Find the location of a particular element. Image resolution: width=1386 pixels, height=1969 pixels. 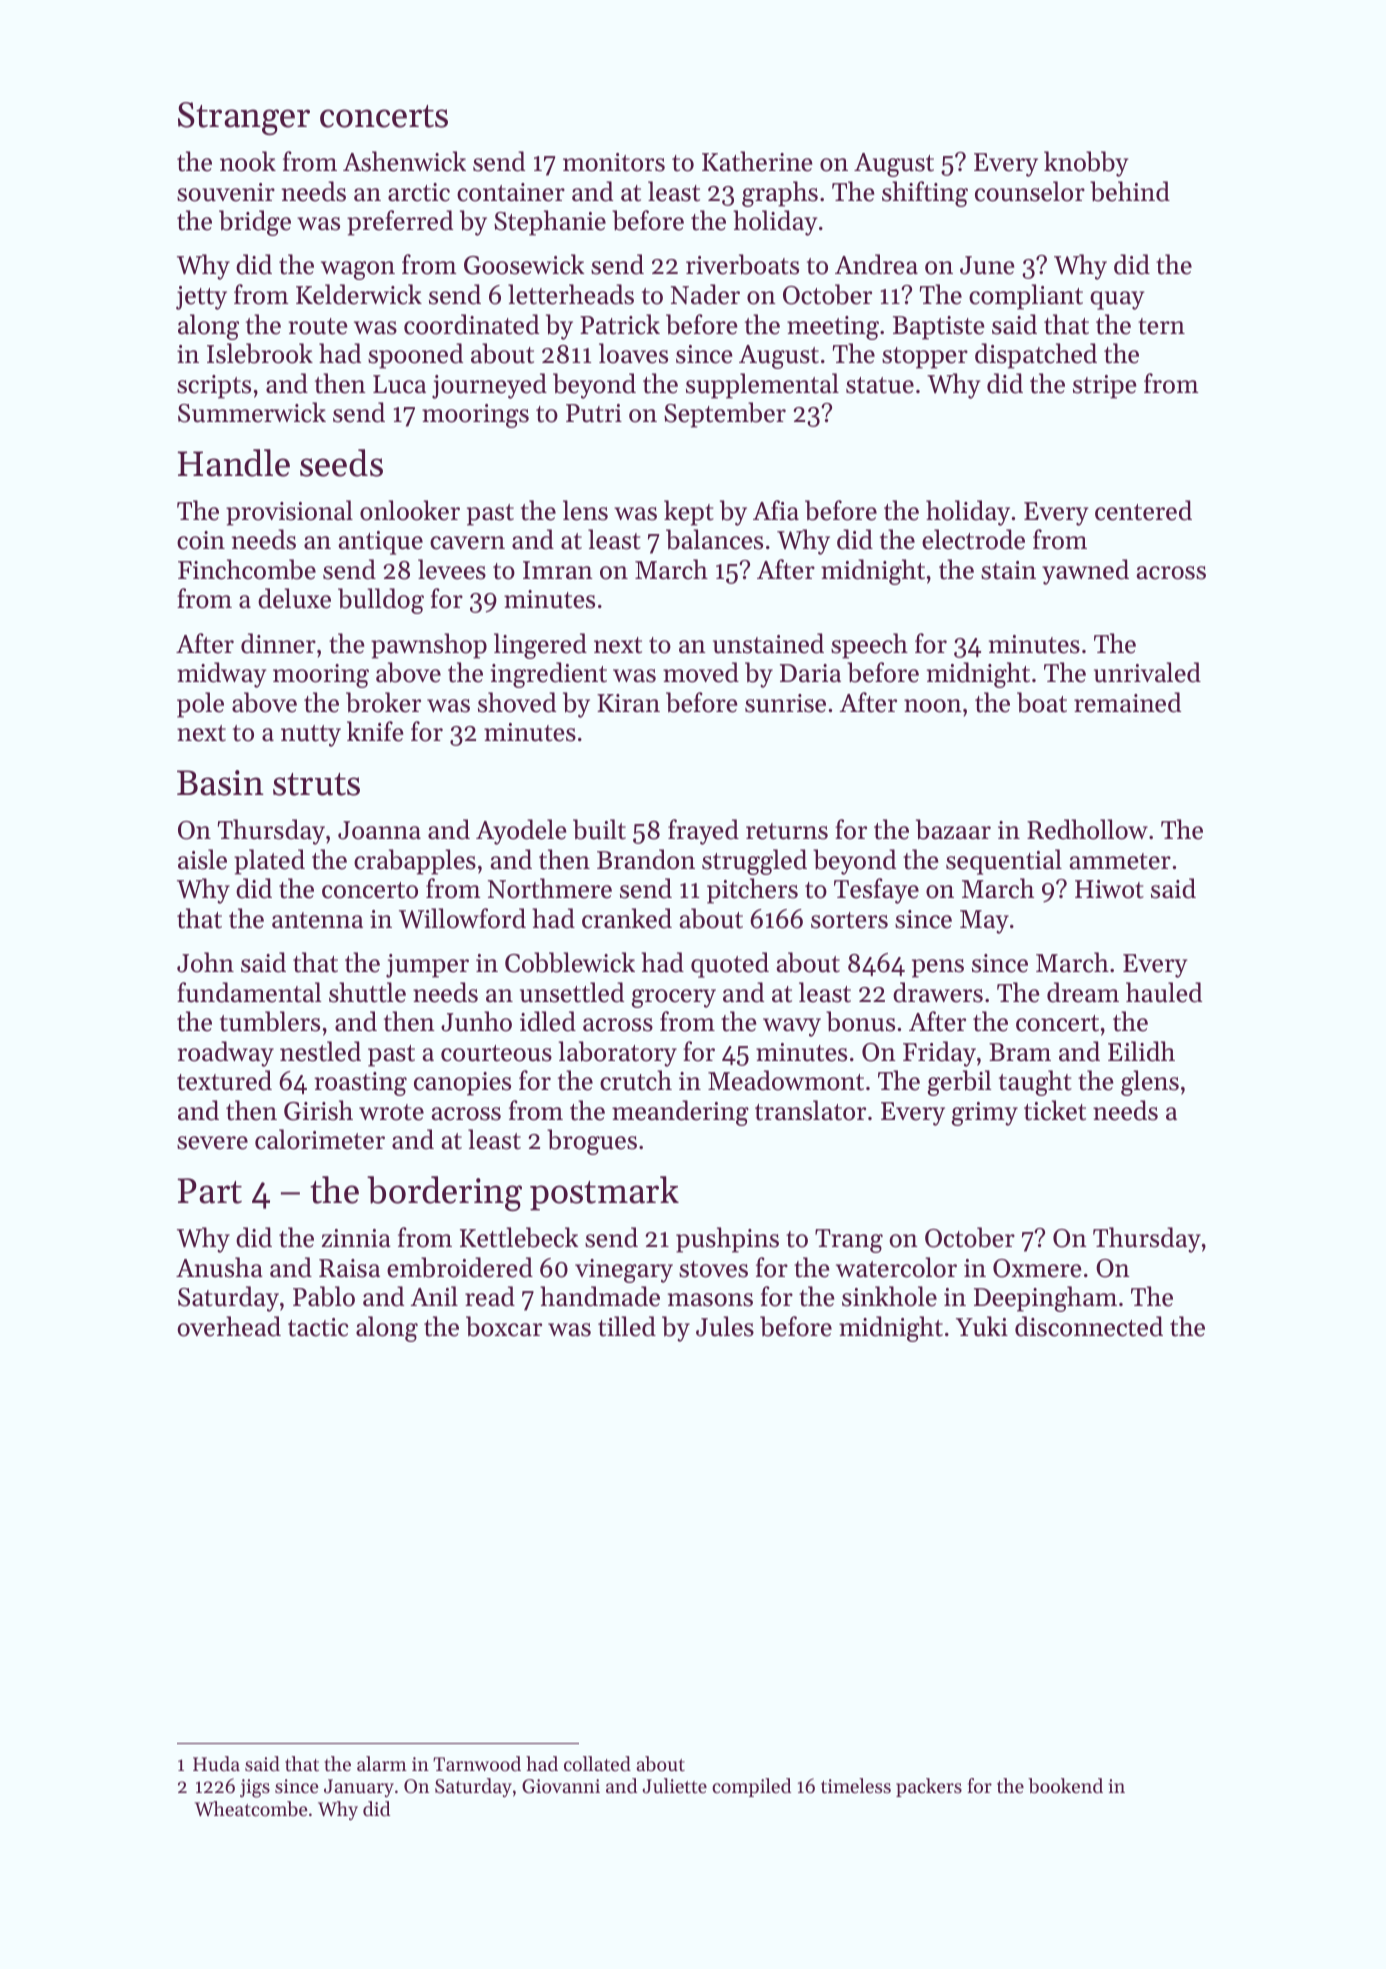

timeless is located at coordinates (856, 1786).
